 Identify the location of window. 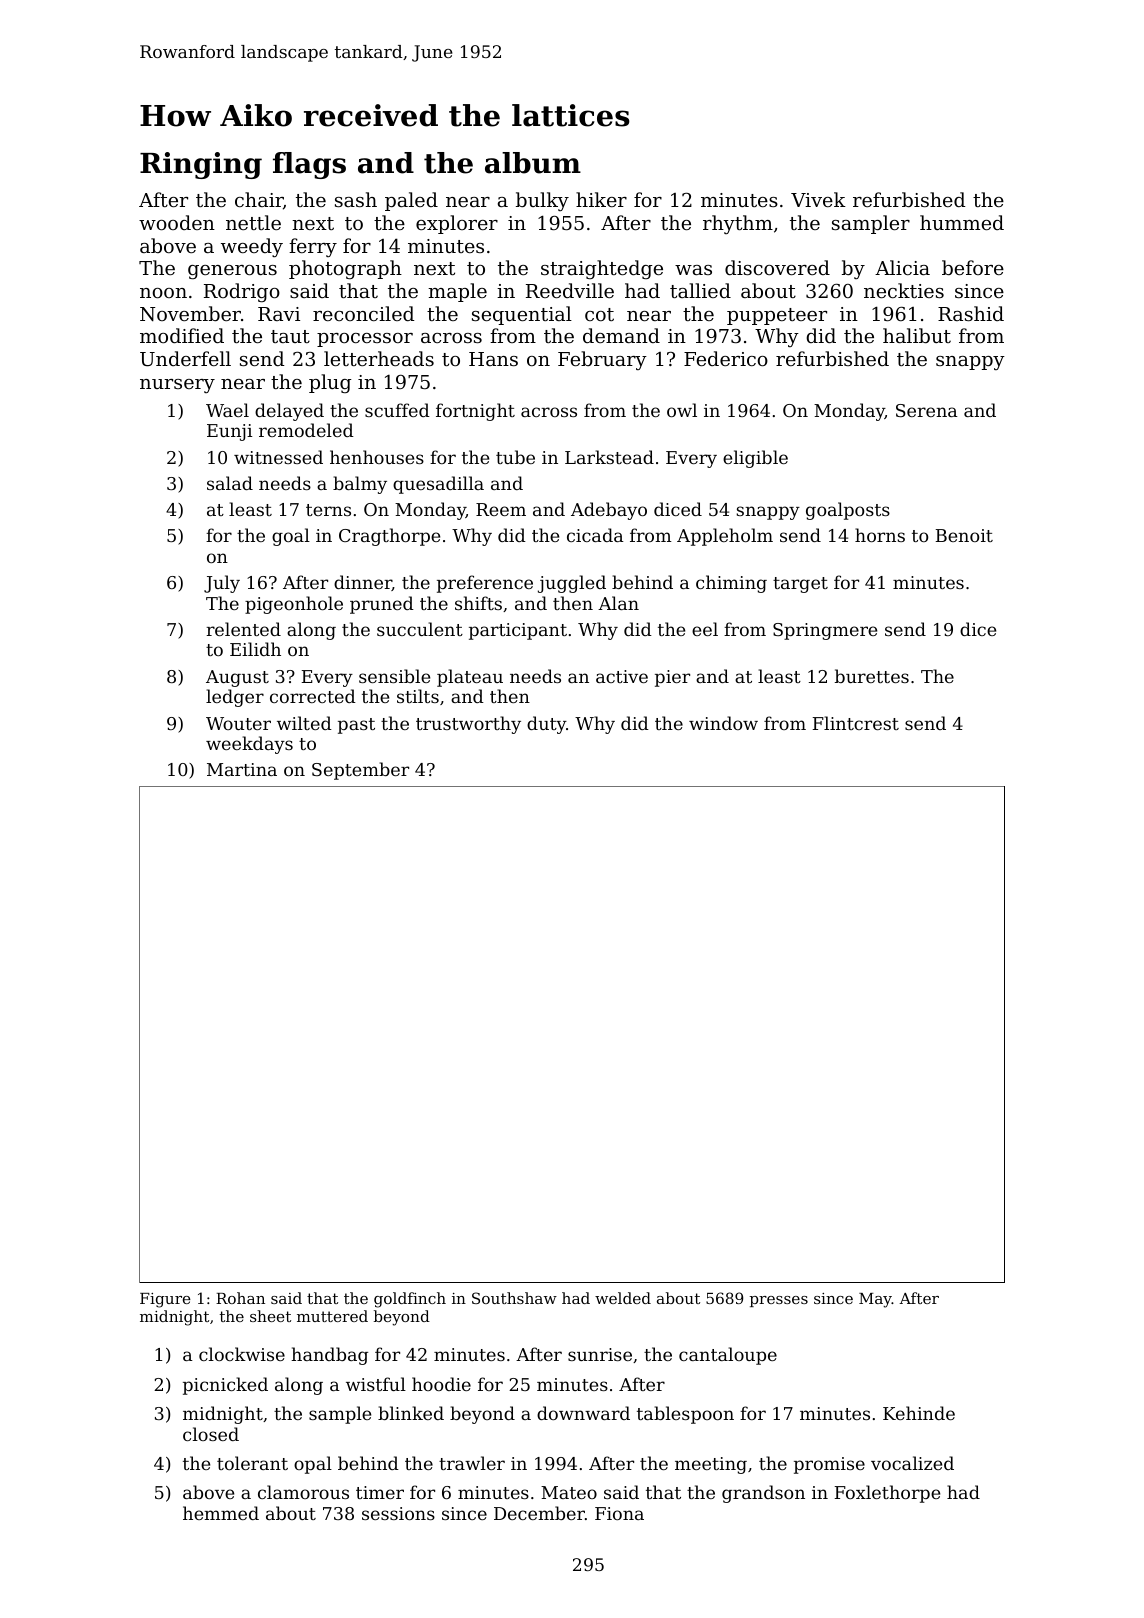
(723, 723).
